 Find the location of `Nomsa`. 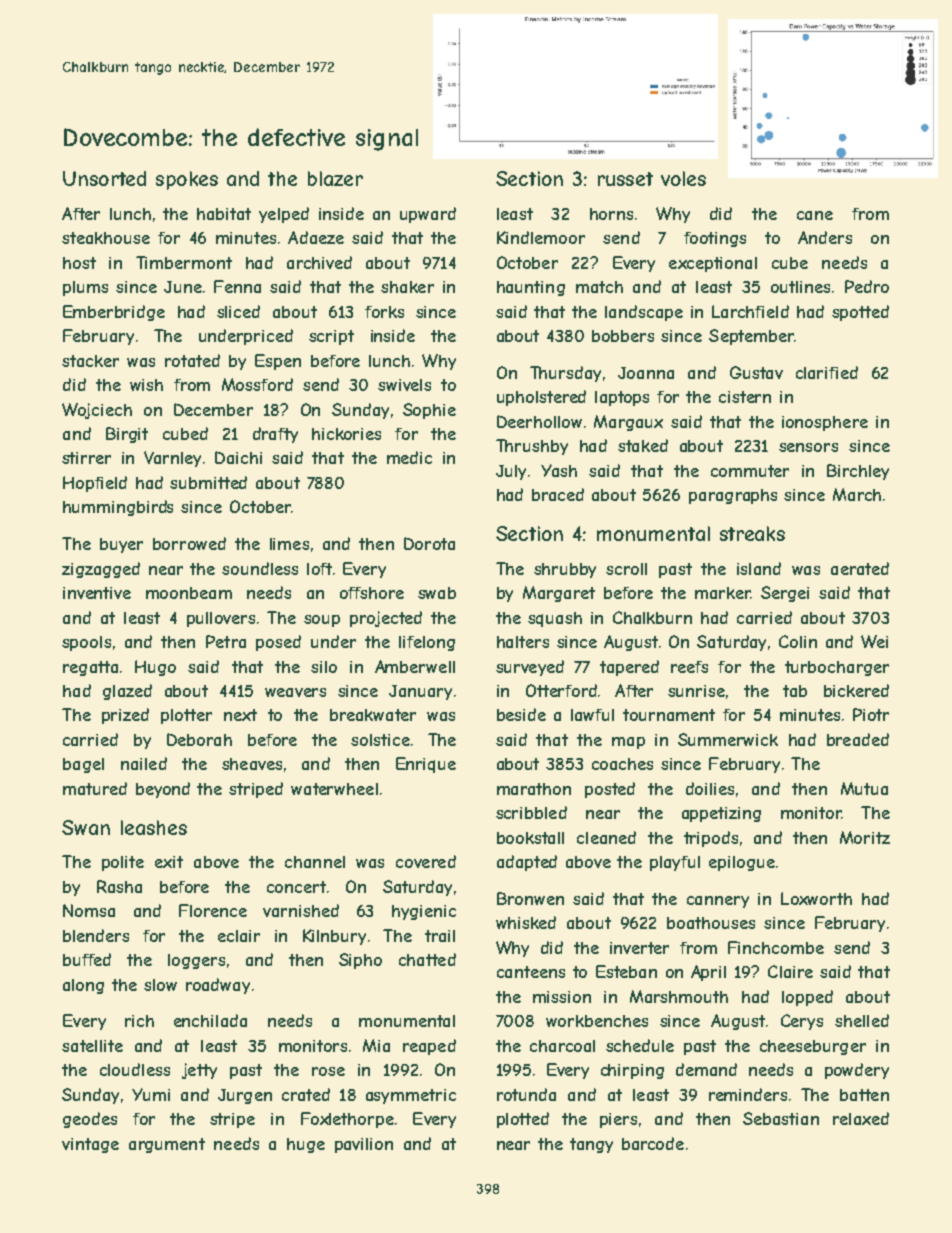

Nomsa is located at coordinates (89, 910).
